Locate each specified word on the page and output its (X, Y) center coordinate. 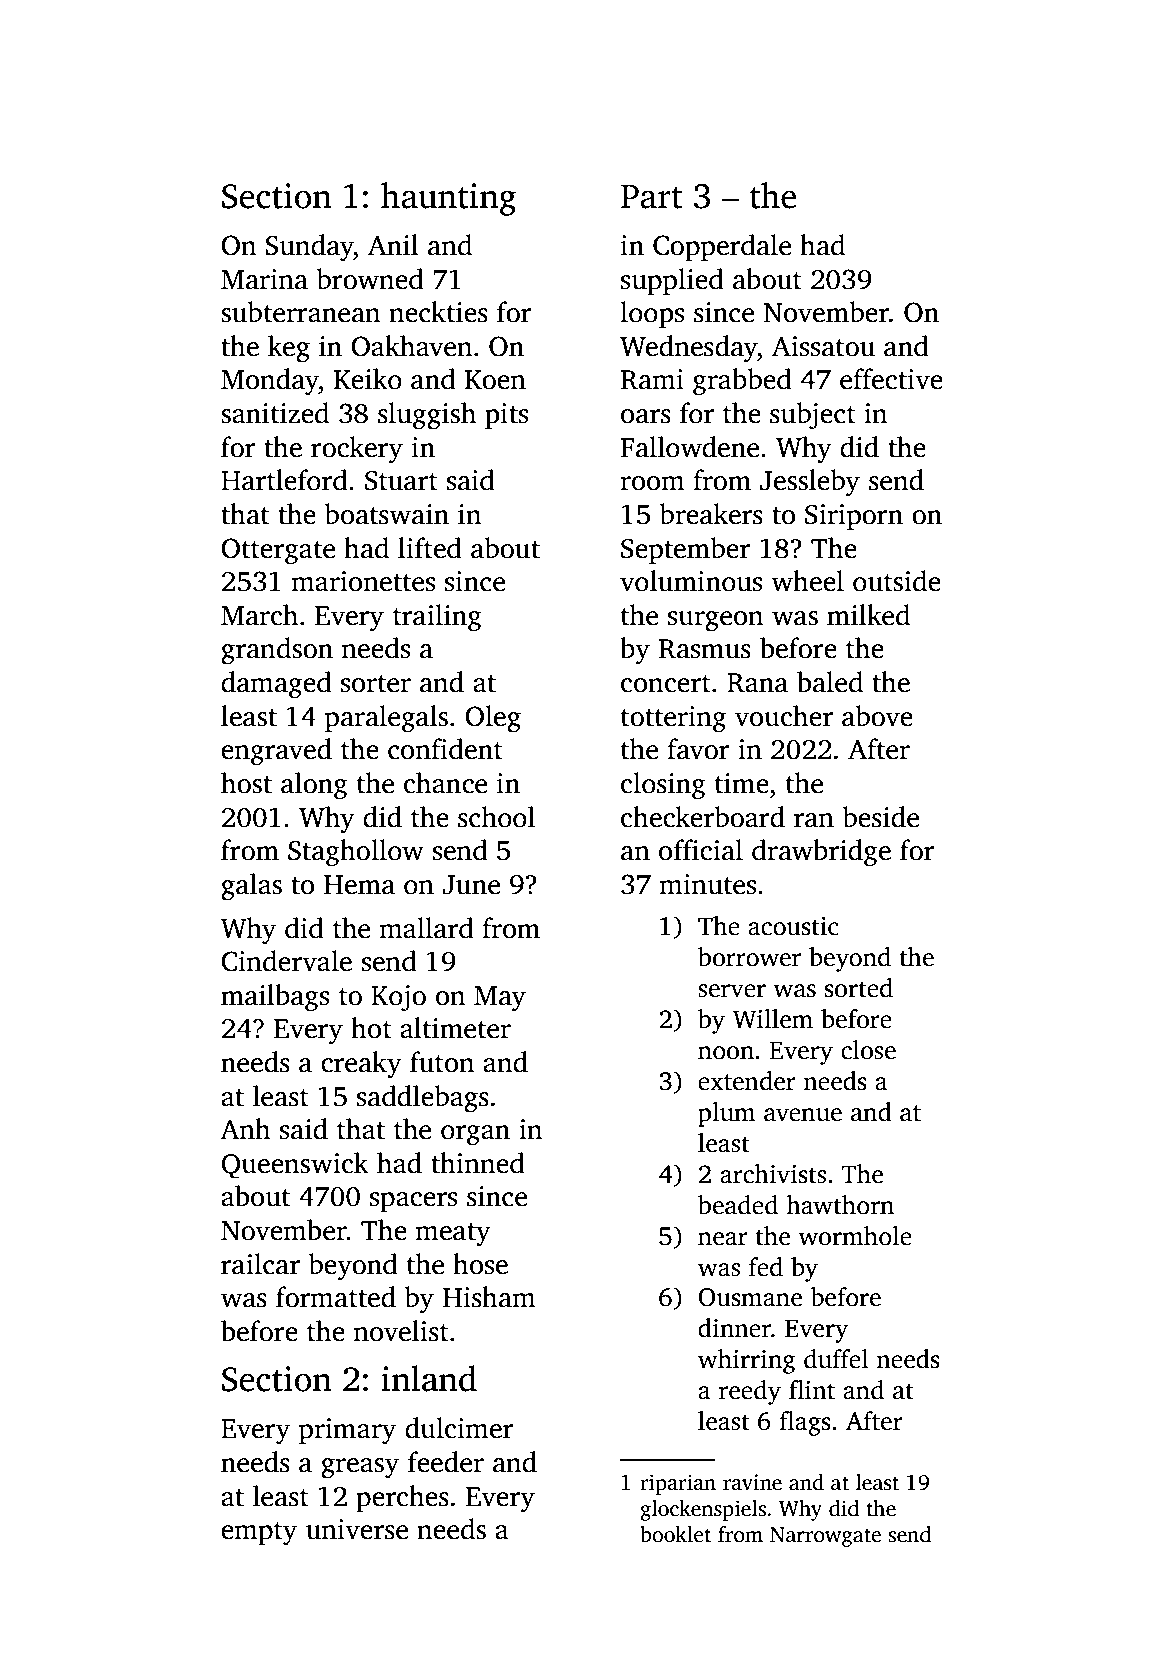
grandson (277, 651)
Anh (245, 1128)
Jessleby (810, 483)
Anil (393, 244)
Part (651, 197)
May (500, 999)
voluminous (691, 581)
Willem (773, 1019)
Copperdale (722, 247)
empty (259, 1534)
